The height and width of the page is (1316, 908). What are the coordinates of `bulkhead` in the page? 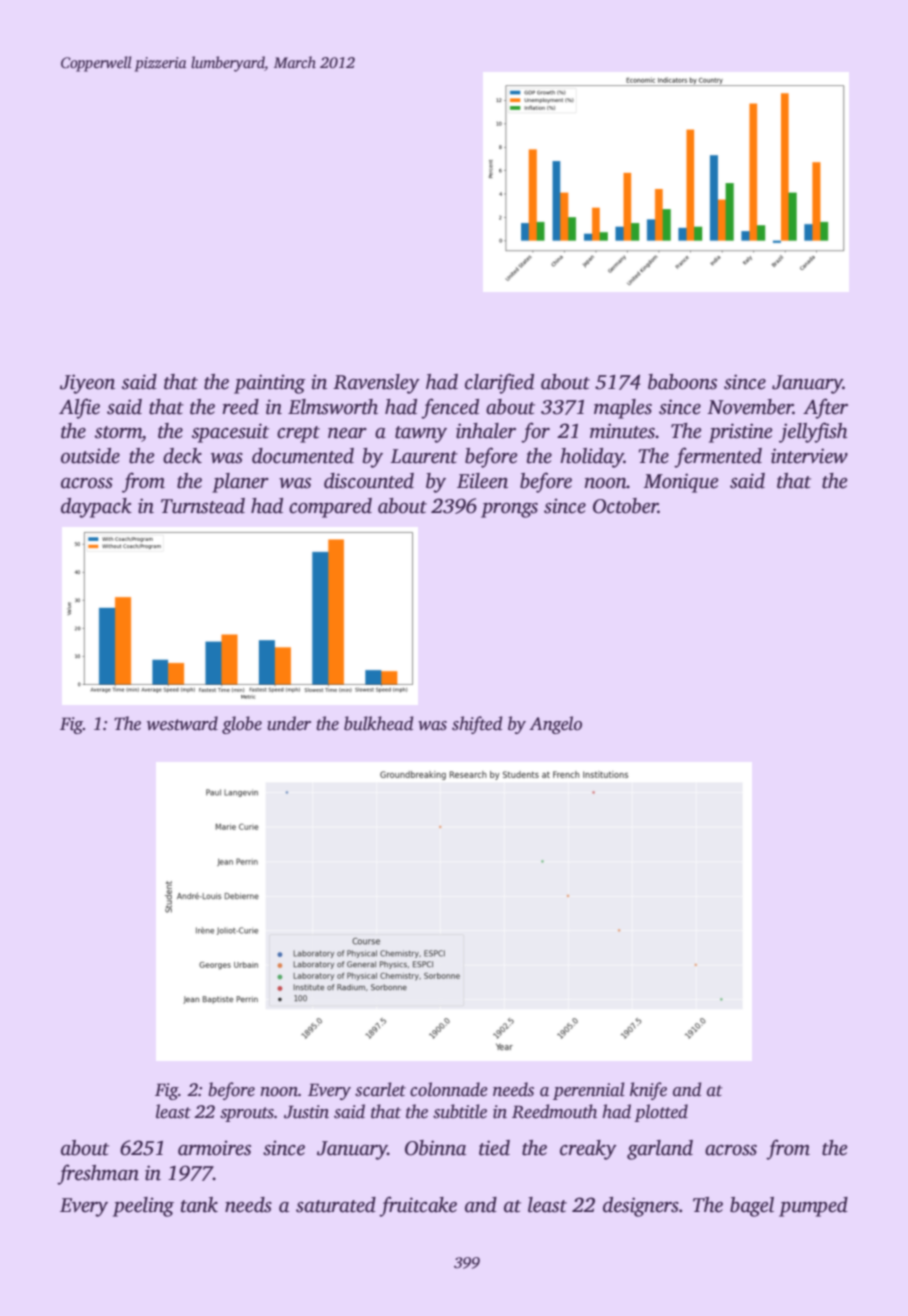 It's located at (378, 723).
